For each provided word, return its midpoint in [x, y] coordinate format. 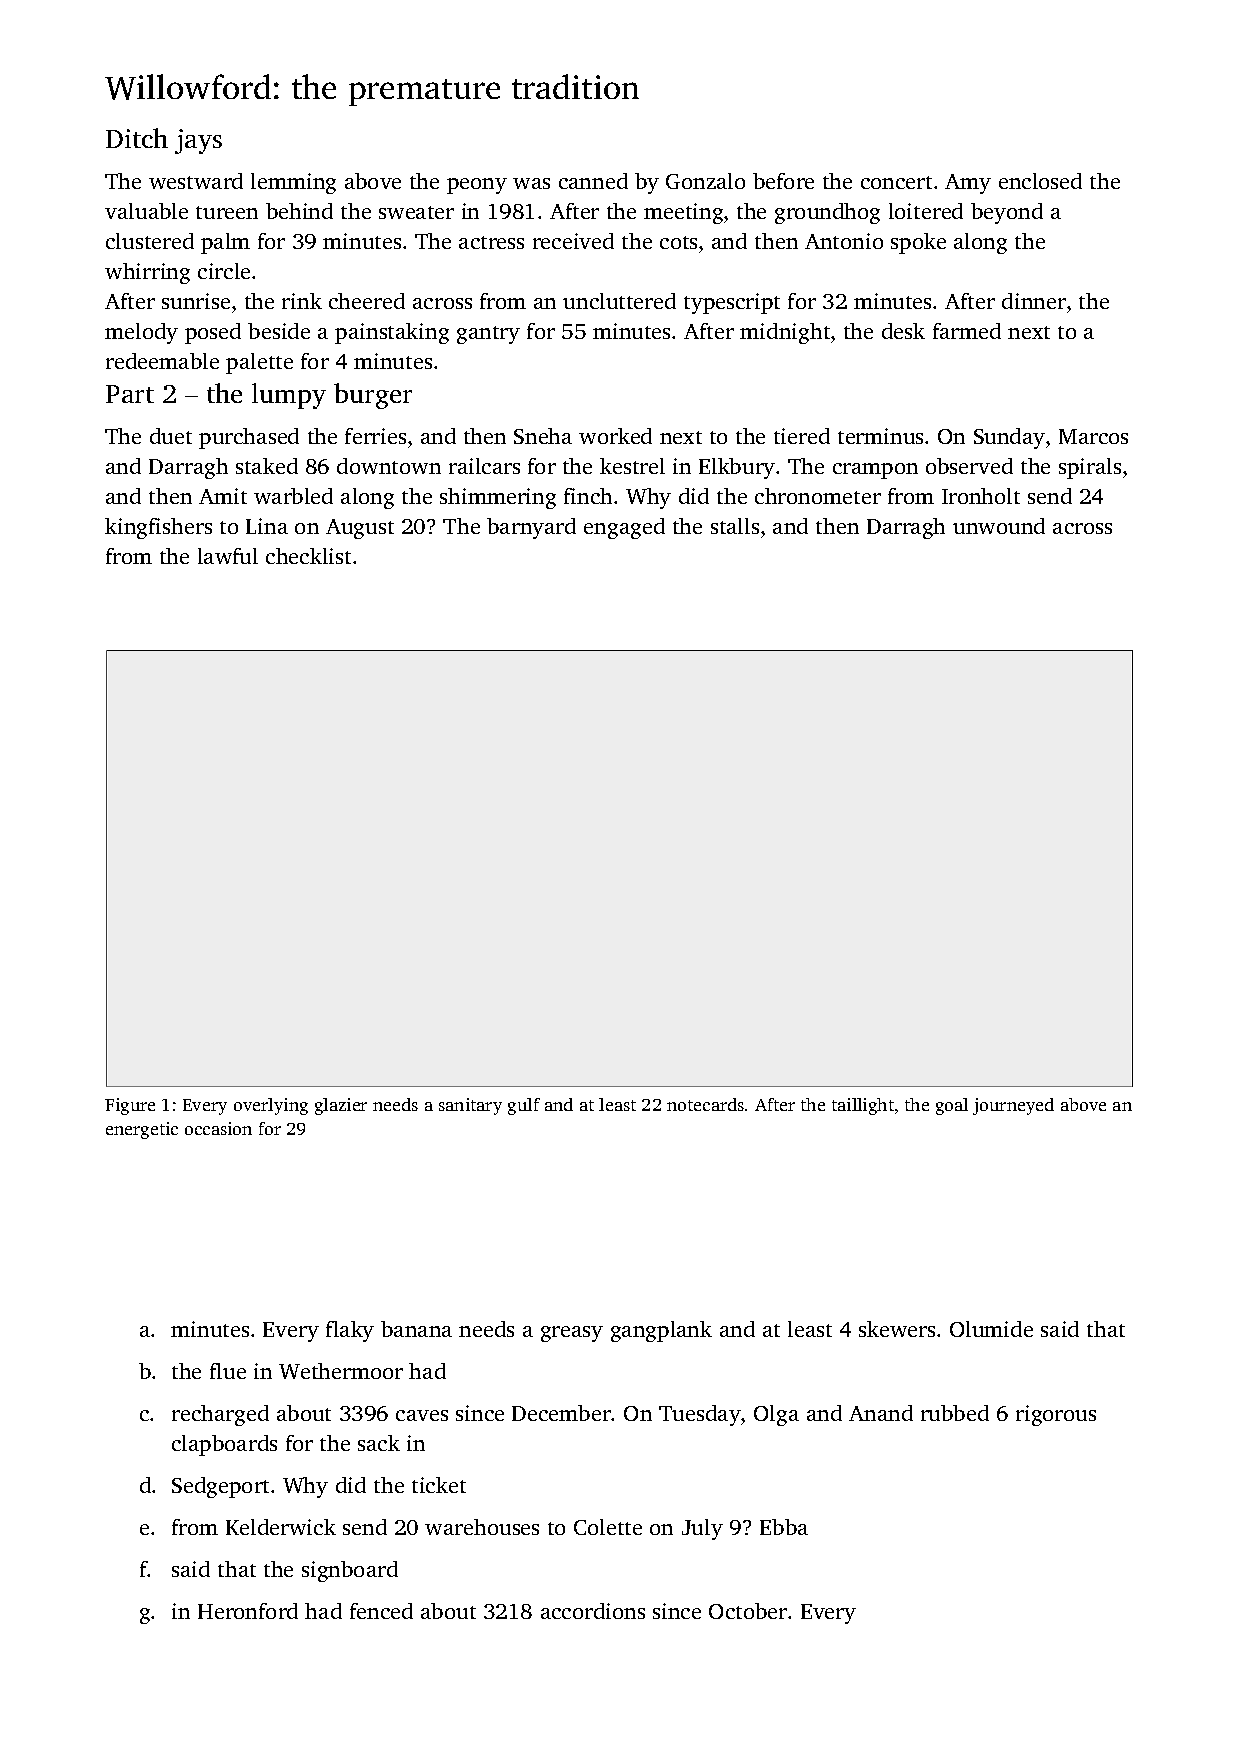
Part [130, 394]
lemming [293, 183]
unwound [999, 526]
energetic [142, 1130]
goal [952, 1106]
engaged [624, 528]
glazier [341, 1106]
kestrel [632, 466]
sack [379, 1443]
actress [491, 242]
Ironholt [981, 496]
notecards [705, 1104]
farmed [967, 331]
